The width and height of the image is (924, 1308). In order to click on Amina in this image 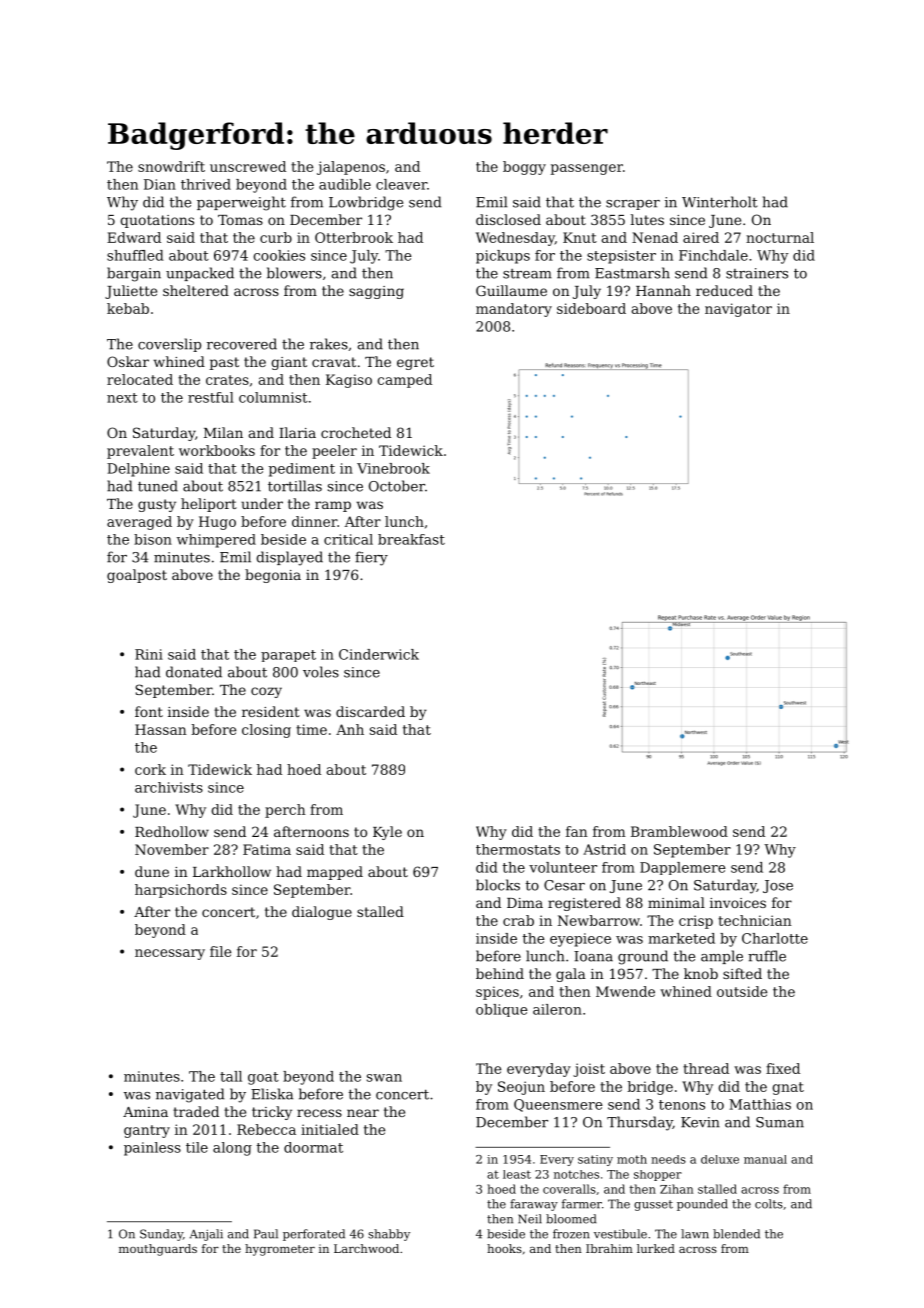, I will do `click(145, 1112)`.
